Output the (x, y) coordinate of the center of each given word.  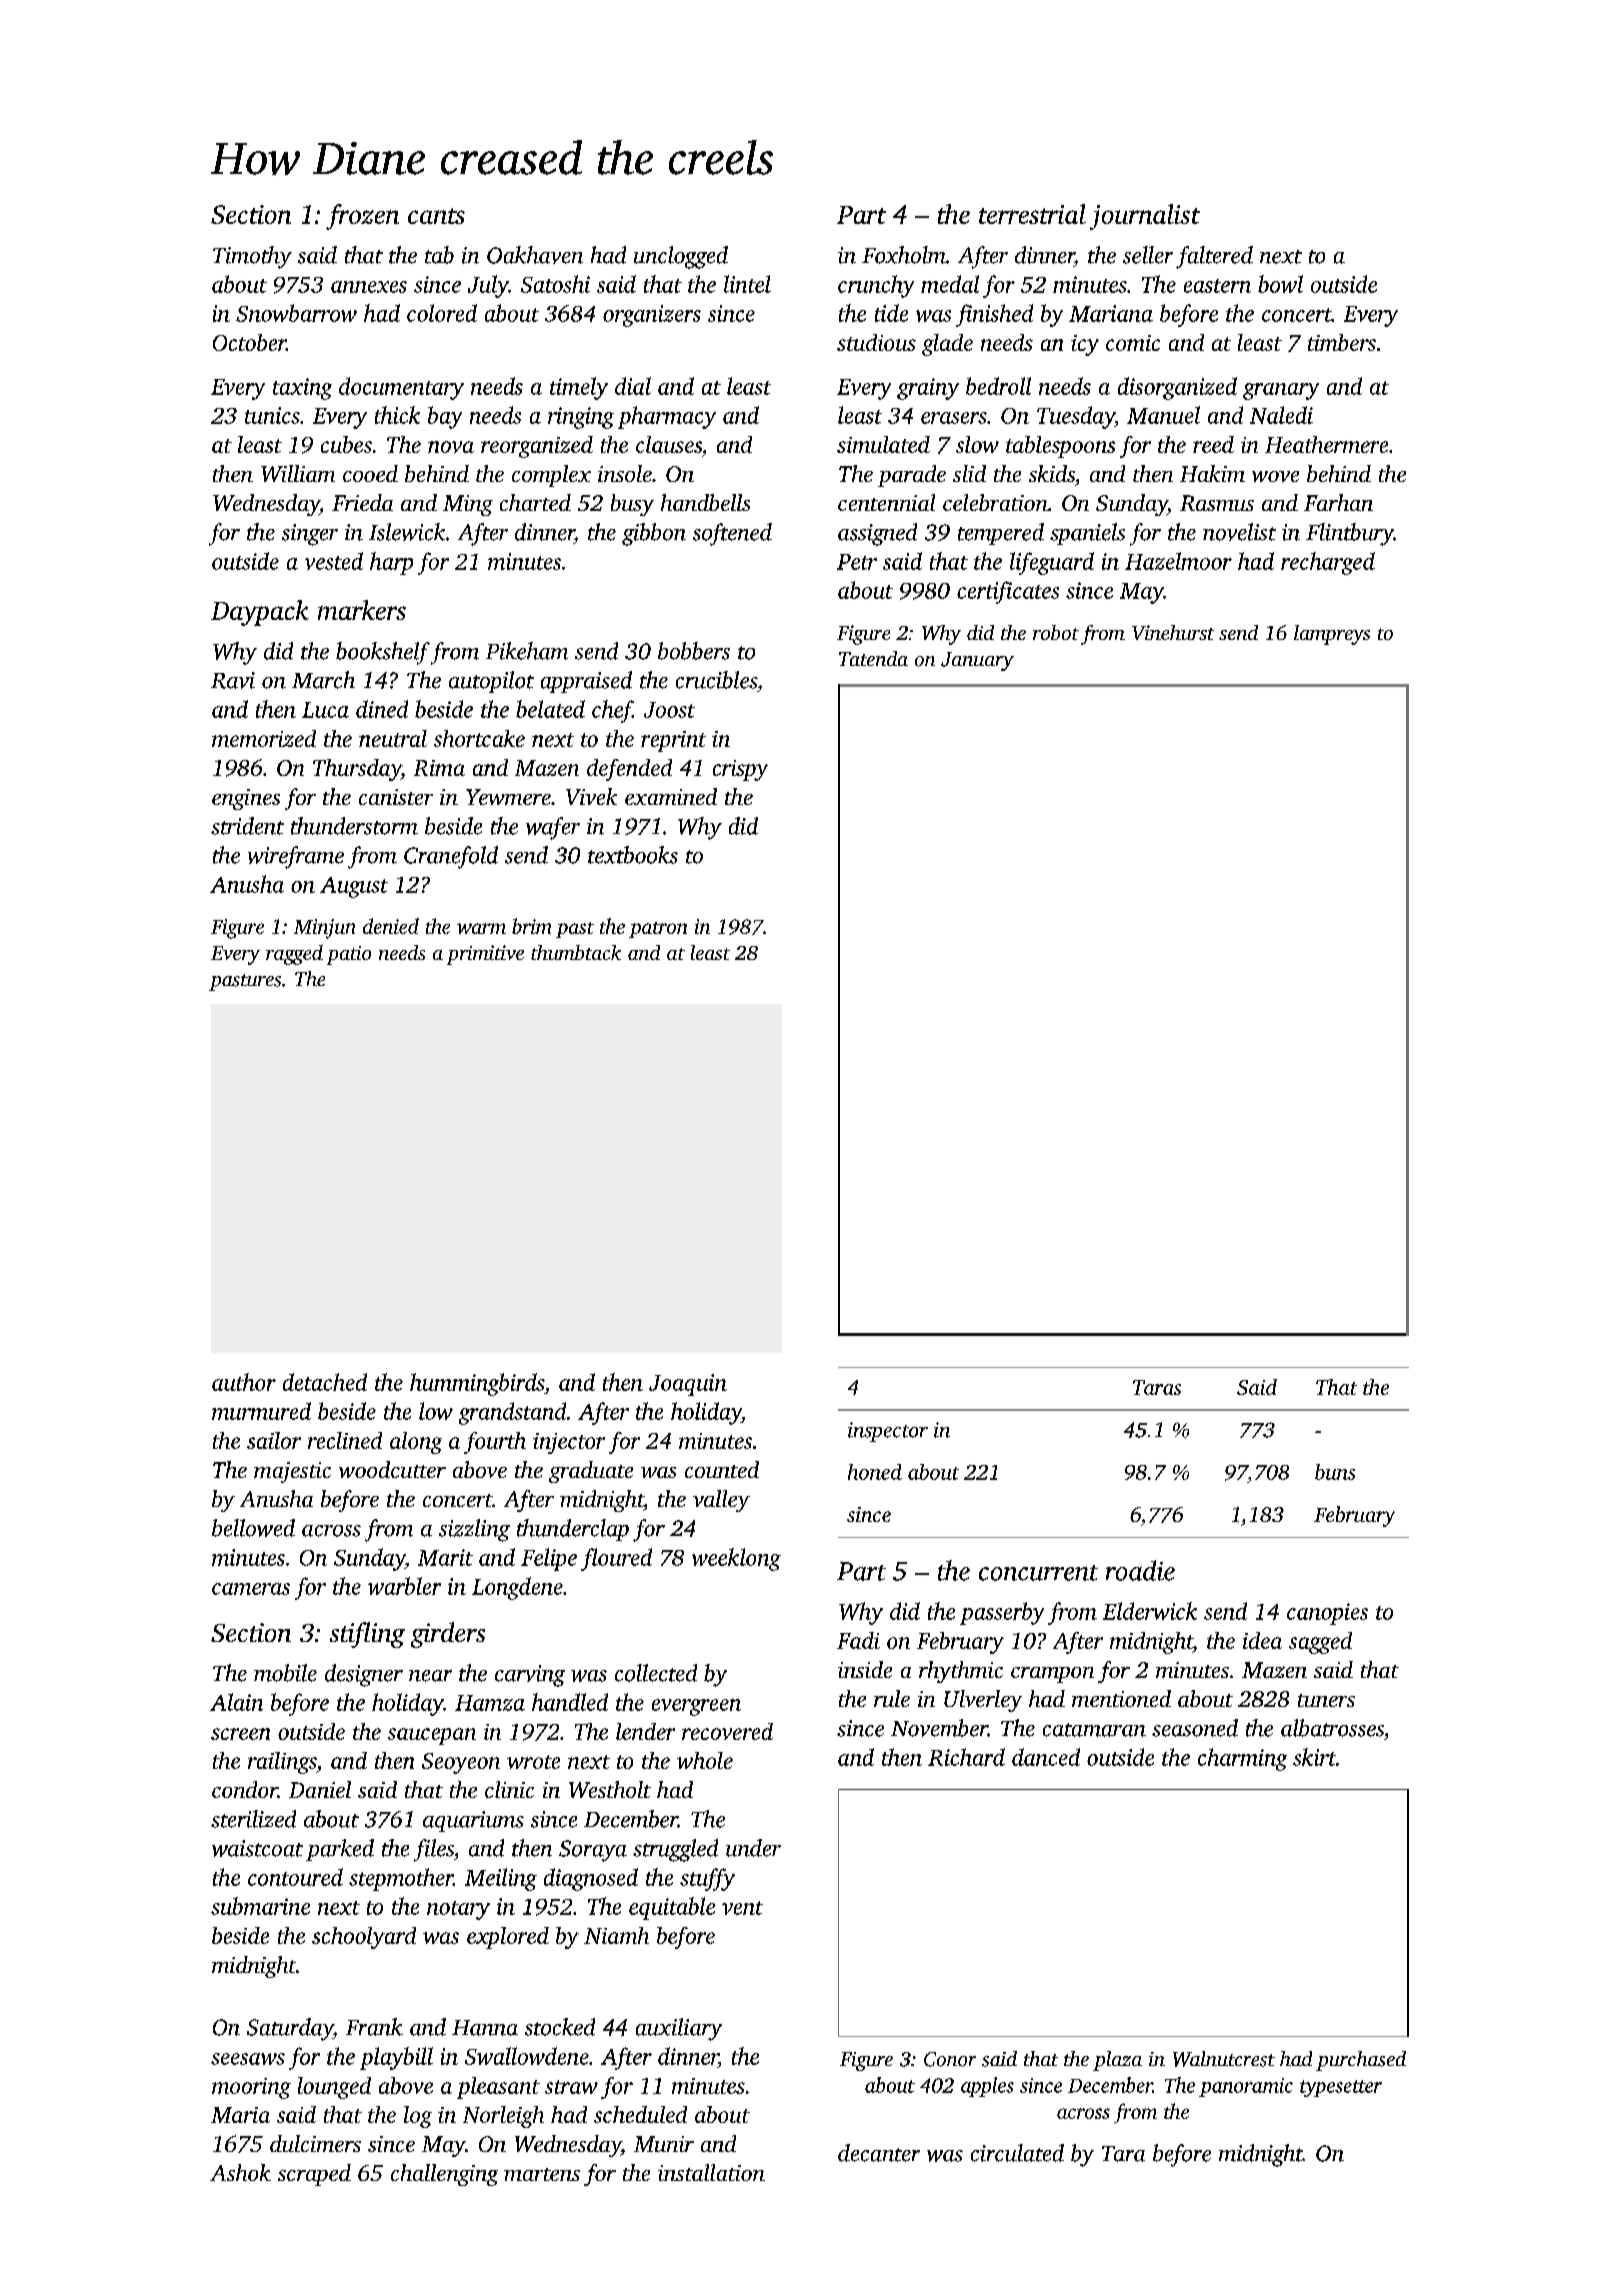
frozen (362, 217)
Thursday (357, 770)
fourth (495, 1443)
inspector (888, 1432)
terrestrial (1032, 214)
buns (1335, 1472)
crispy (740, 770)
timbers (1342, 342)
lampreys (1332, 635)
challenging (444, 2175)
